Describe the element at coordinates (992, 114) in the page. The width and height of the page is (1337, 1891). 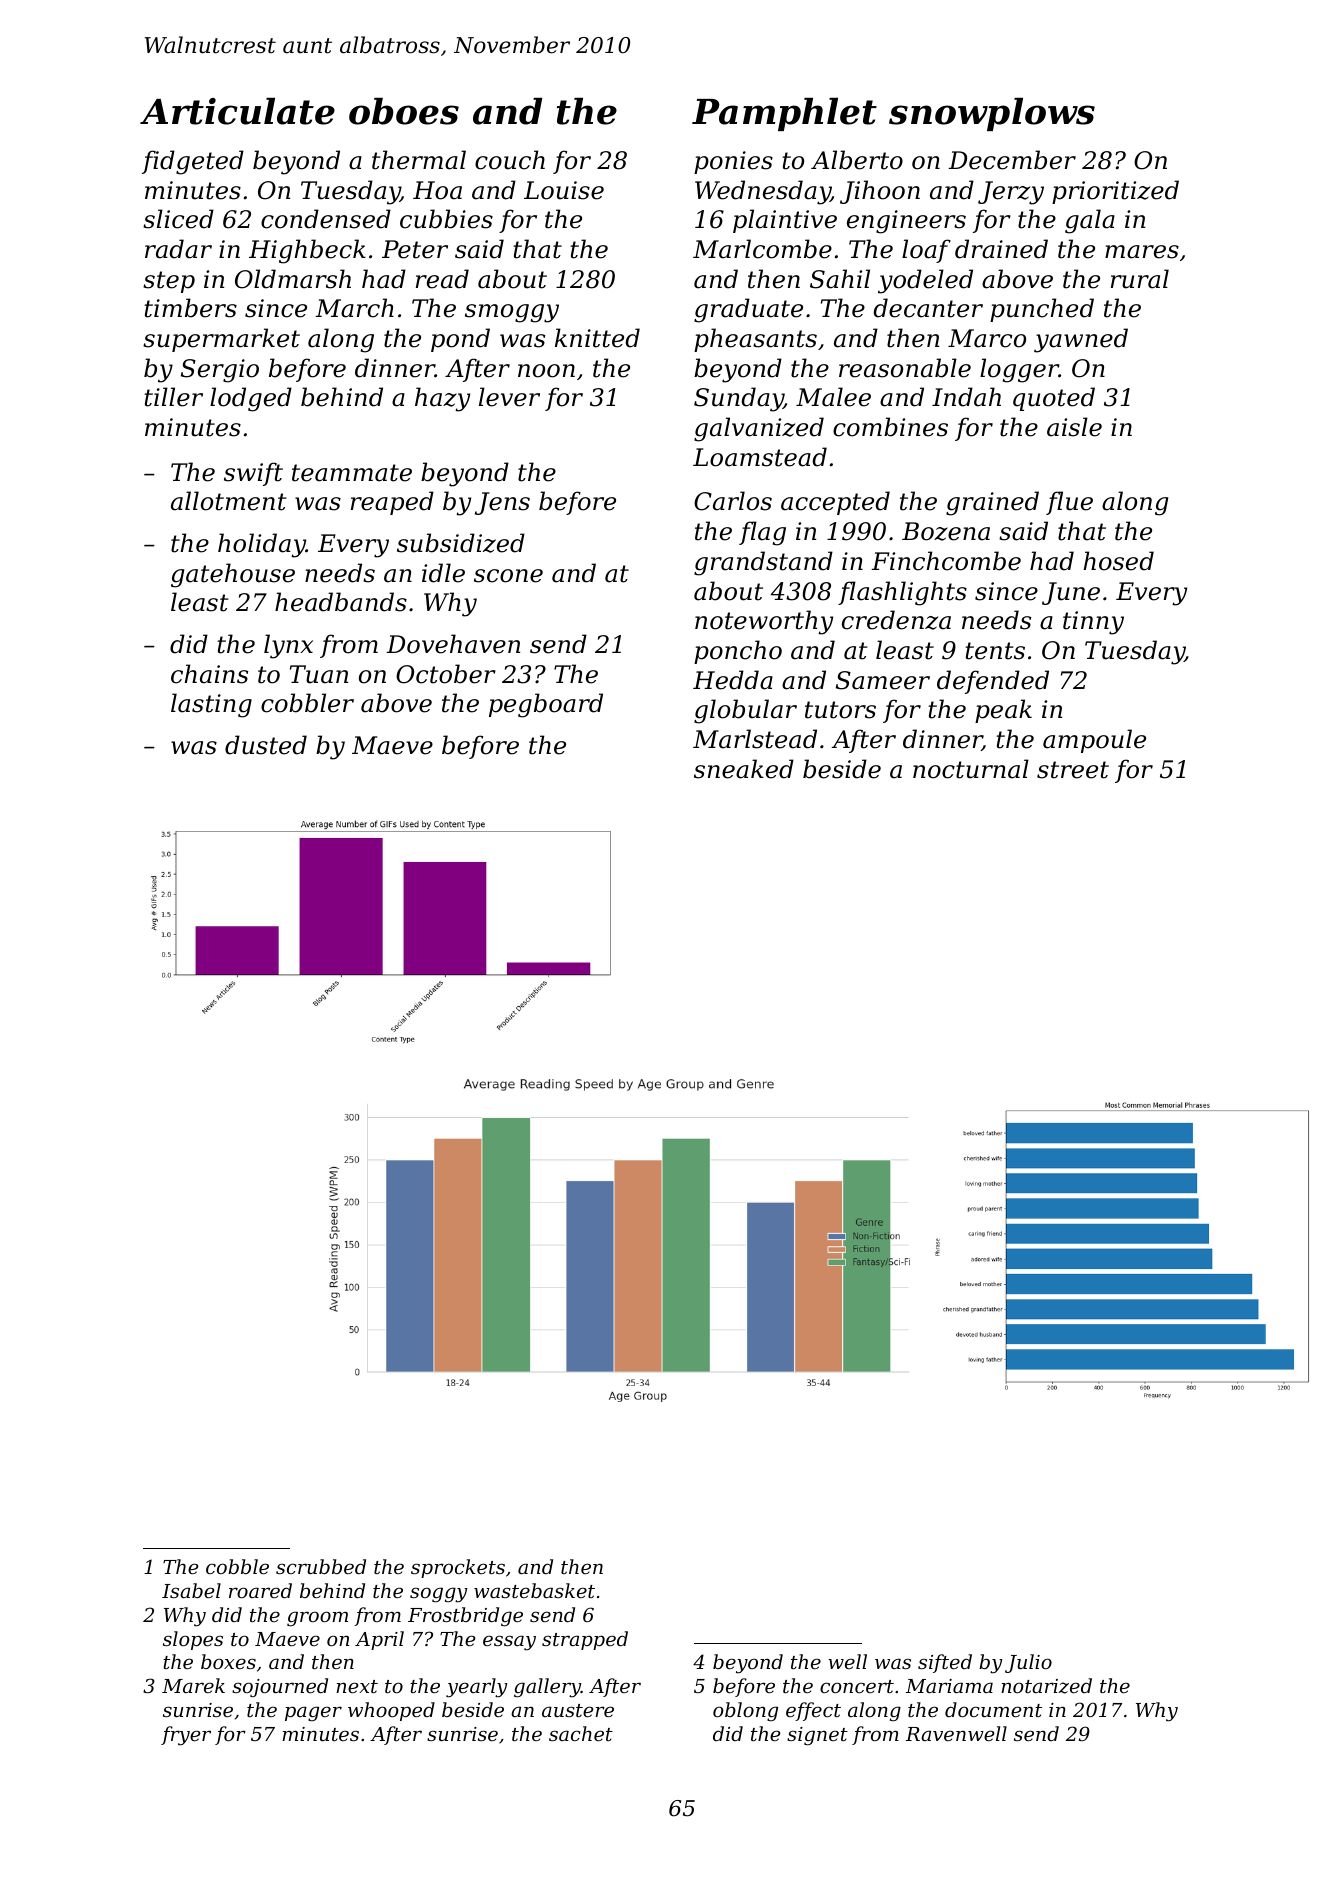
I see `snowplows` at that location.
